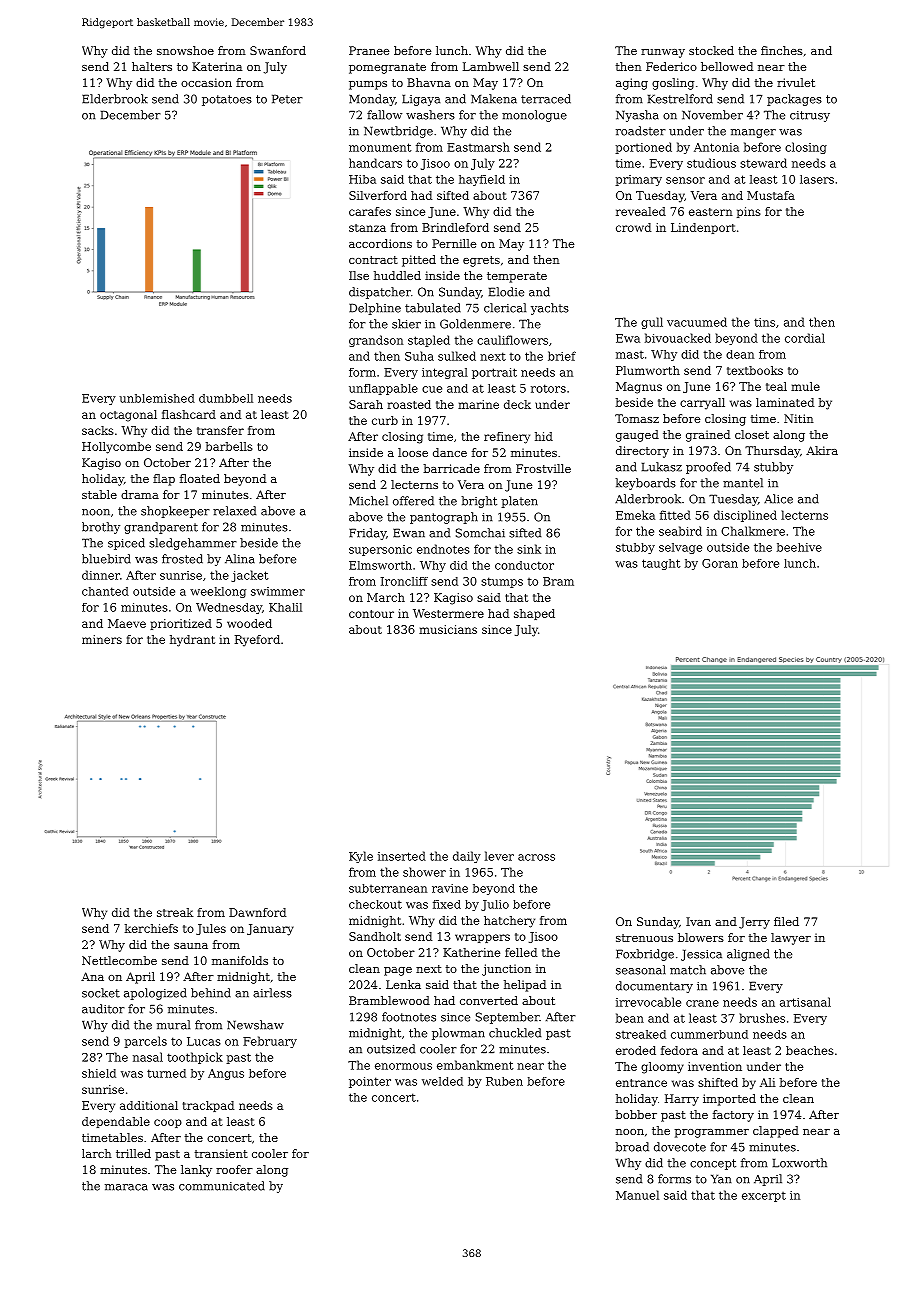 The image size is (924, 1308). I want to click on maraca, so click(126, 1187).
